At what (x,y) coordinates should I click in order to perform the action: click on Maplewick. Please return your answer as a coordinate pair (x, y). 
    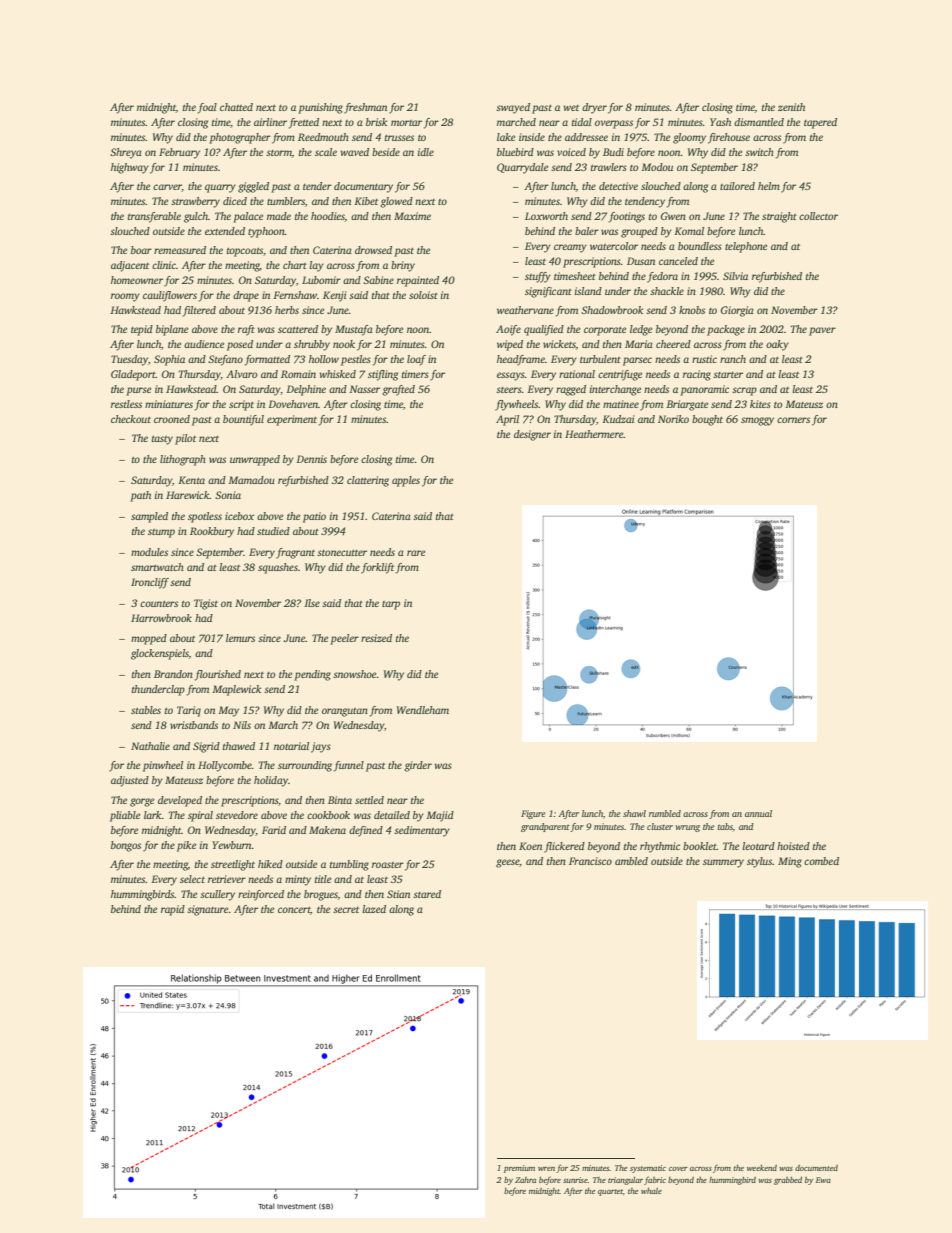
    Looking at the image, I should click on (236, 690).
